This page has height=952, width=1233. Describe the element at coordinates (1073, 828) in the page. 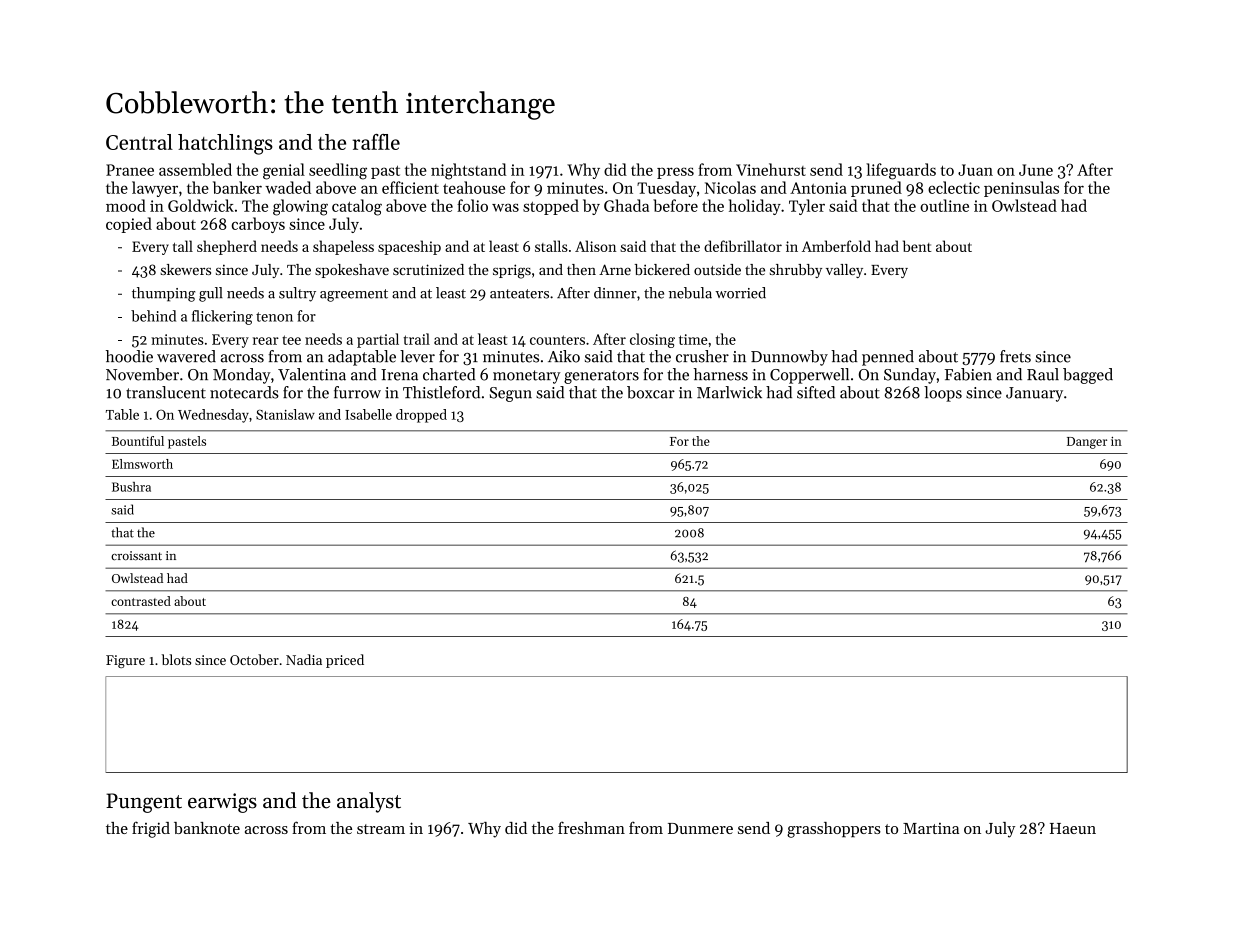

I see `Haeun` at that location.
